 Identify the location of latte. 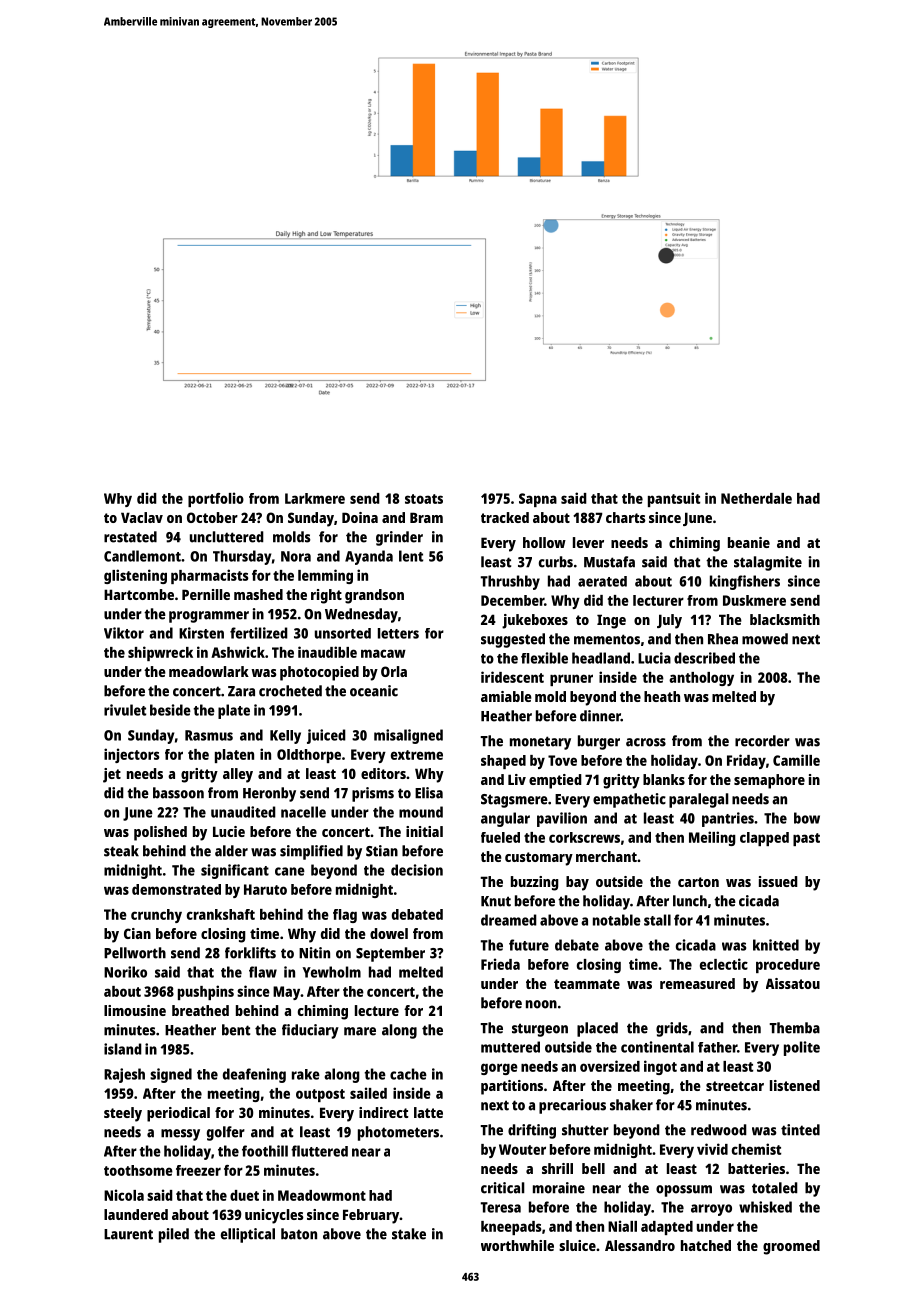
(428, 1112).
